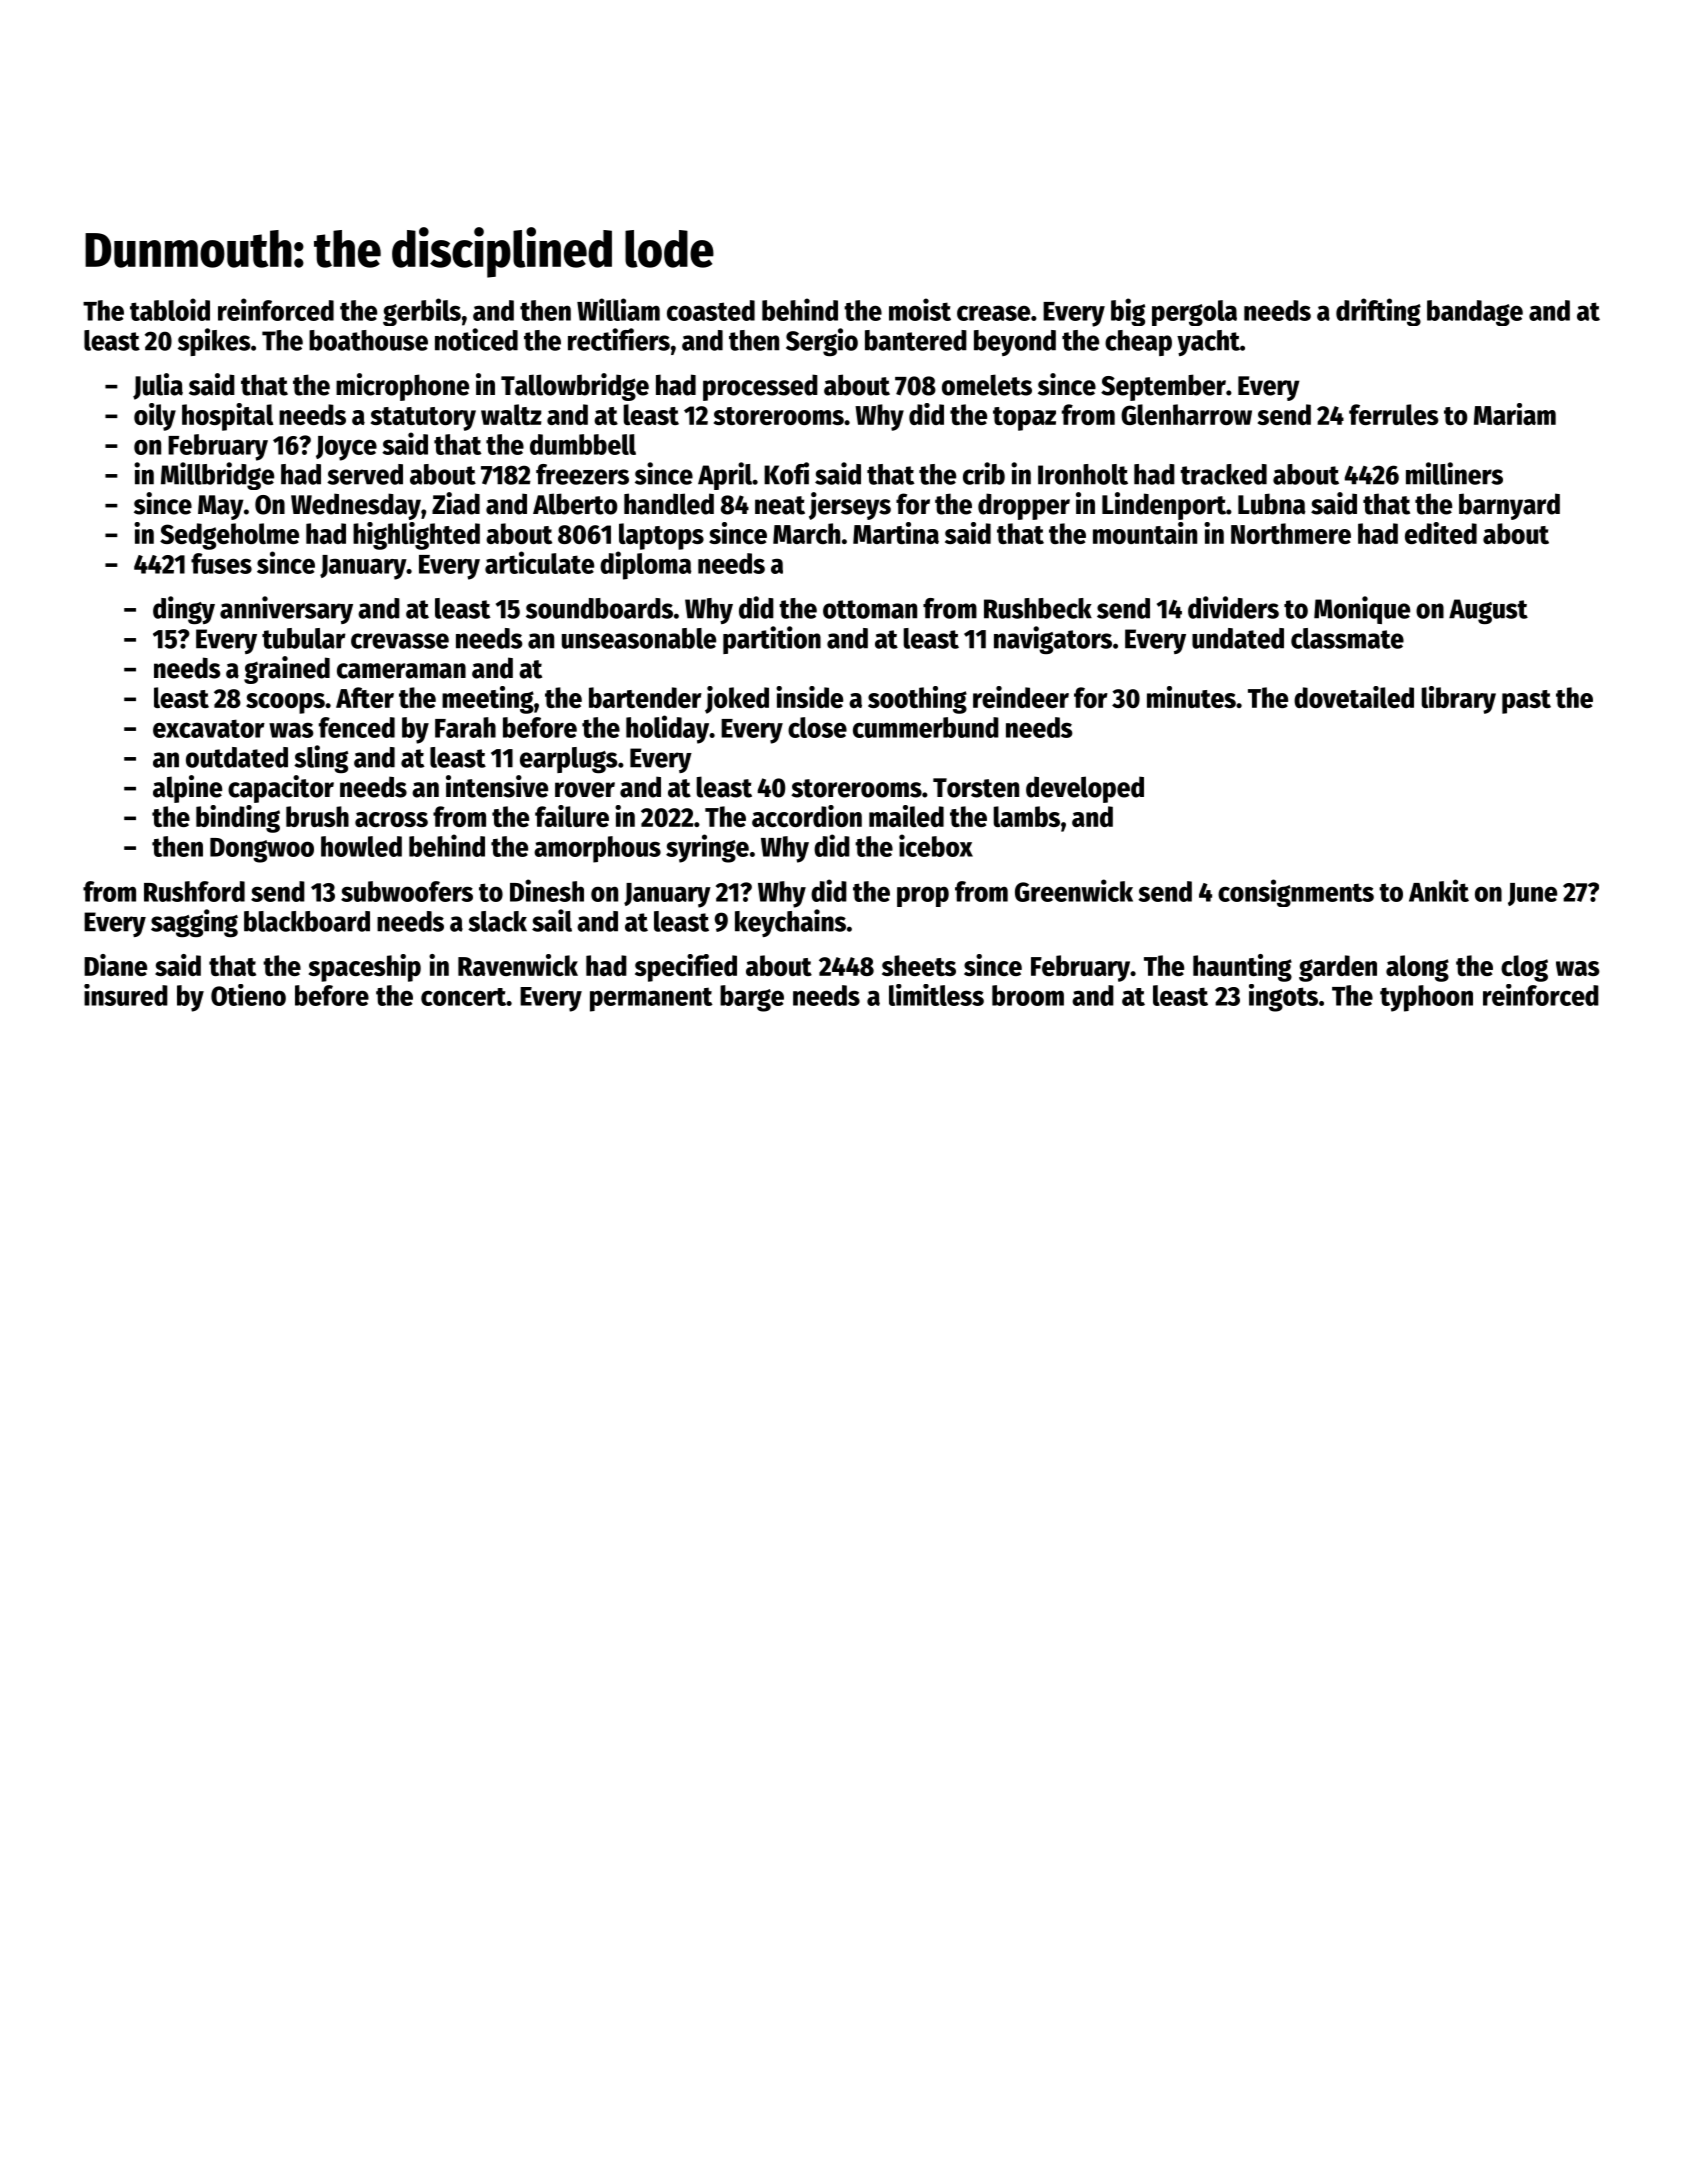 Image resolution: width=1683 pixels, height=2178 pixels. I want to click on tubular, so click(304, 638).
